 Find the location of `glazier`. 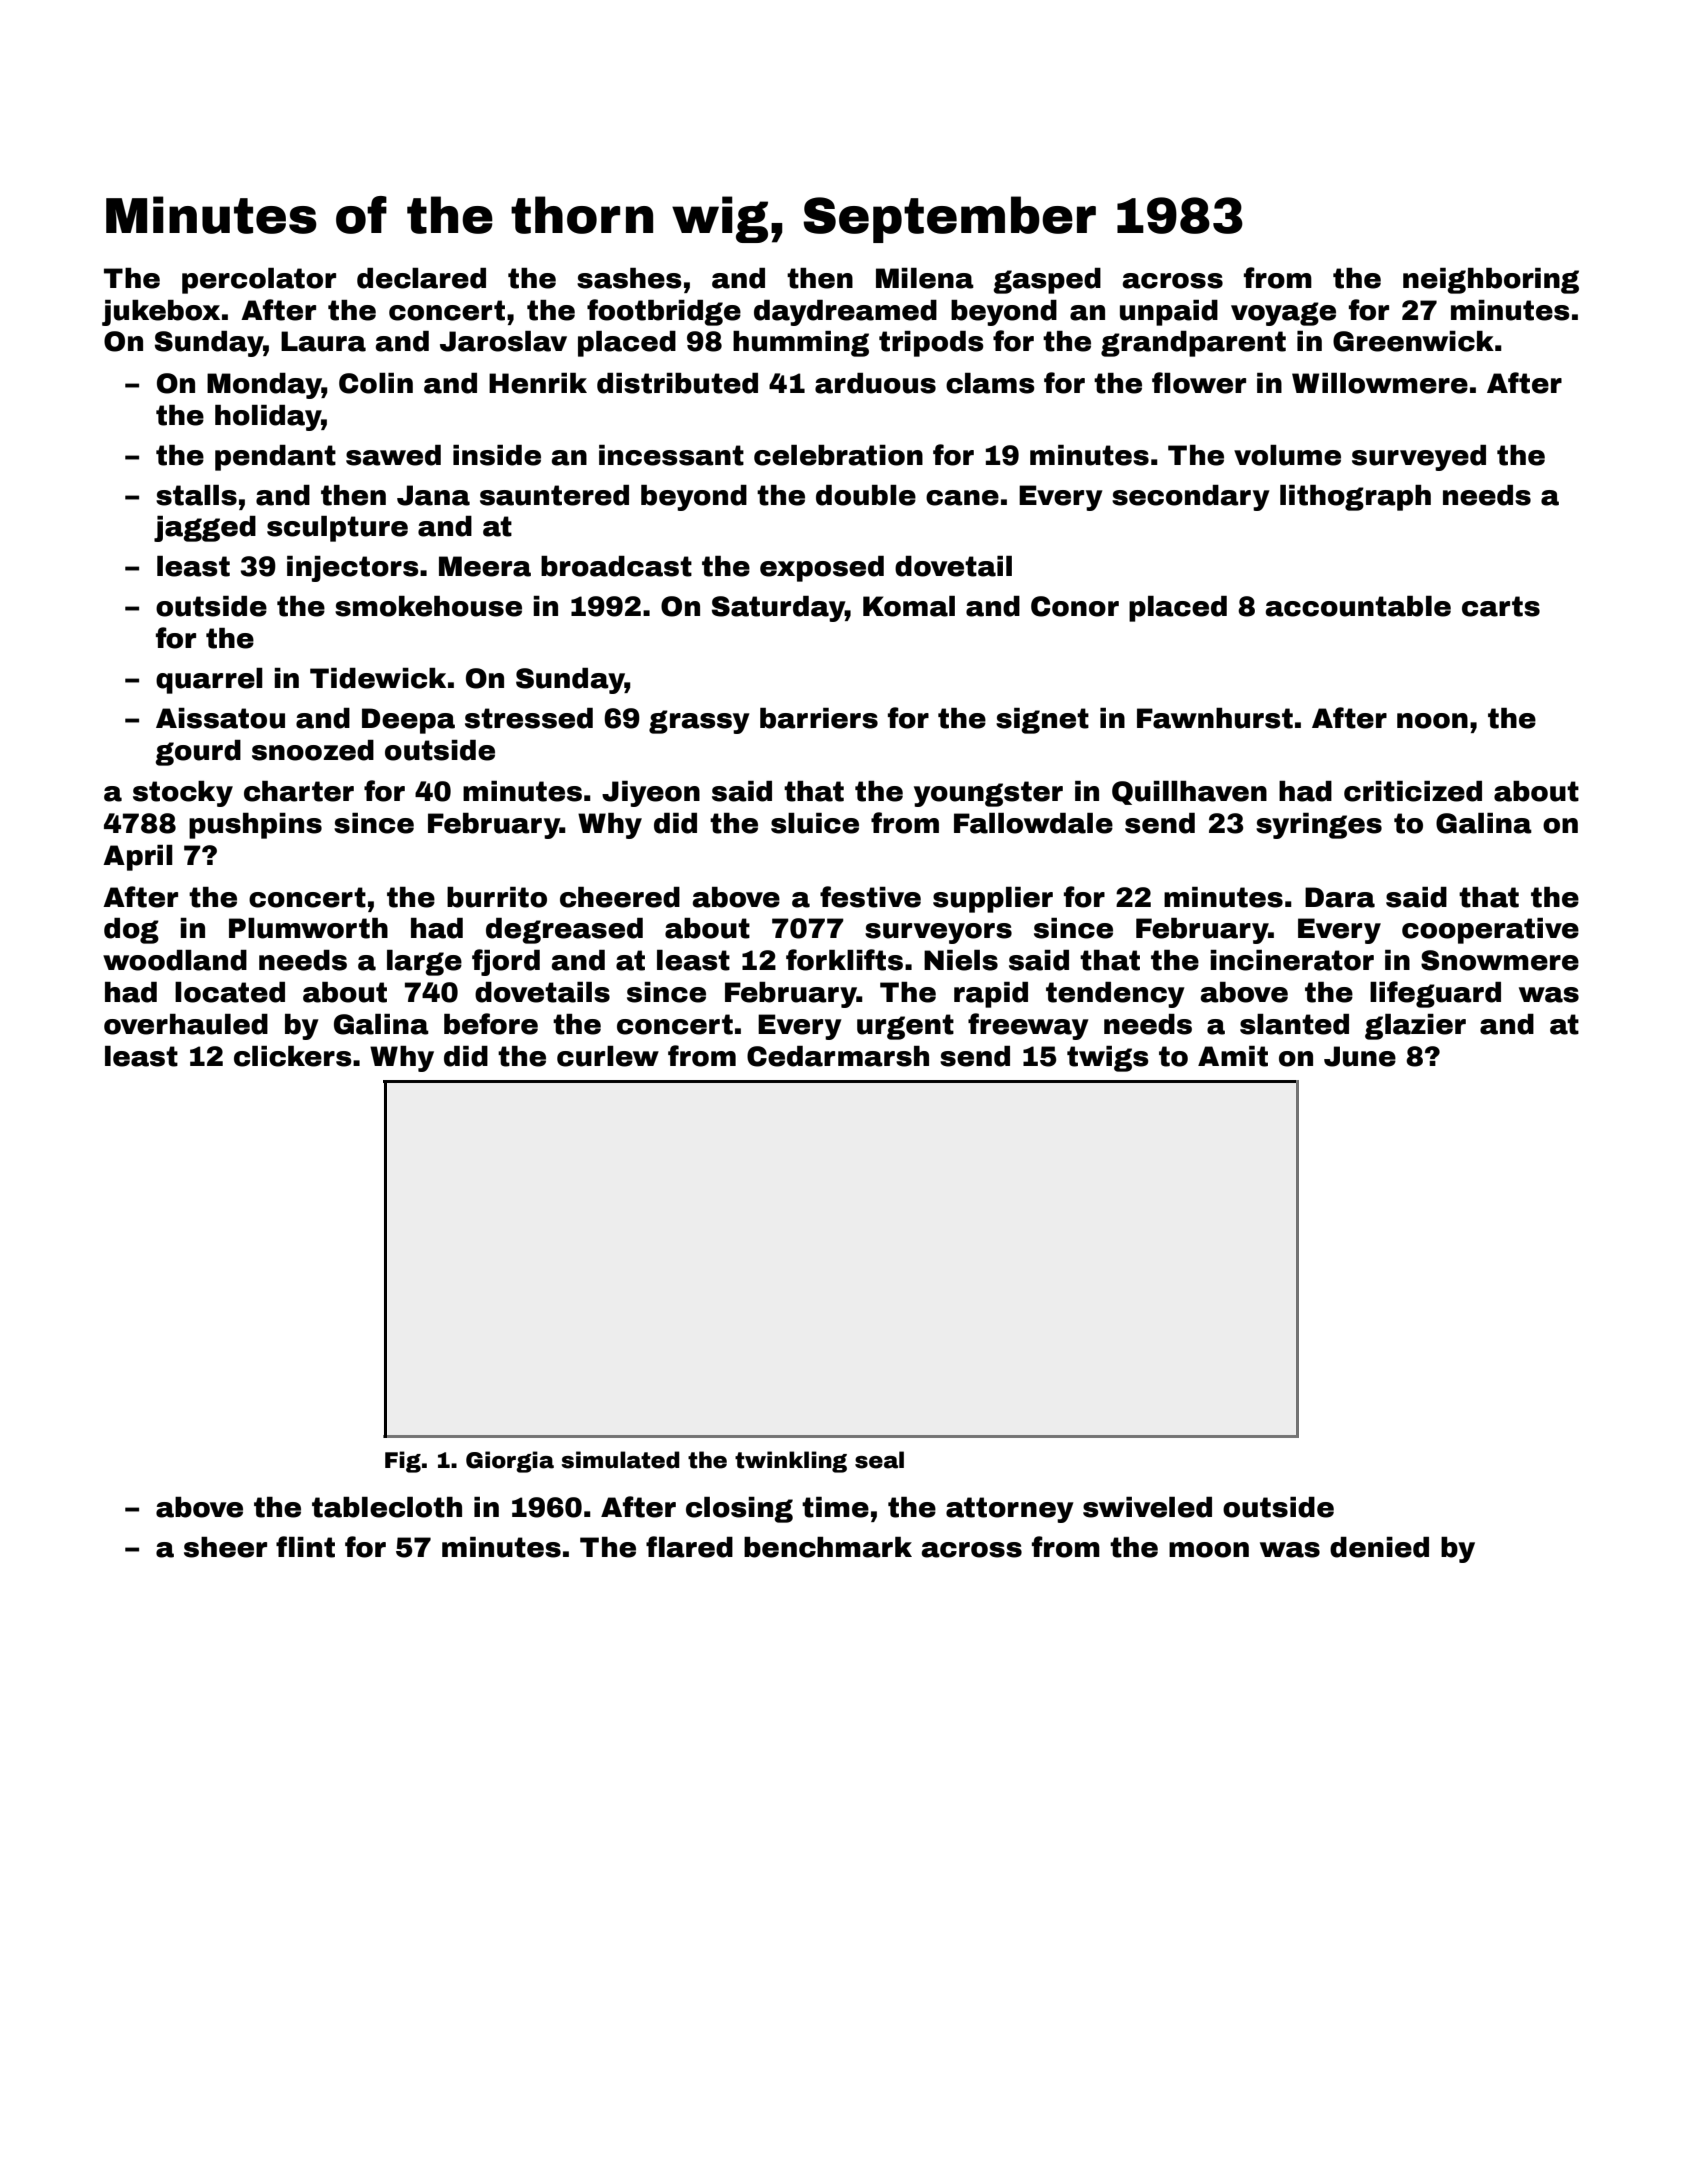

glazier is located at coordinates (1415, 1027).
